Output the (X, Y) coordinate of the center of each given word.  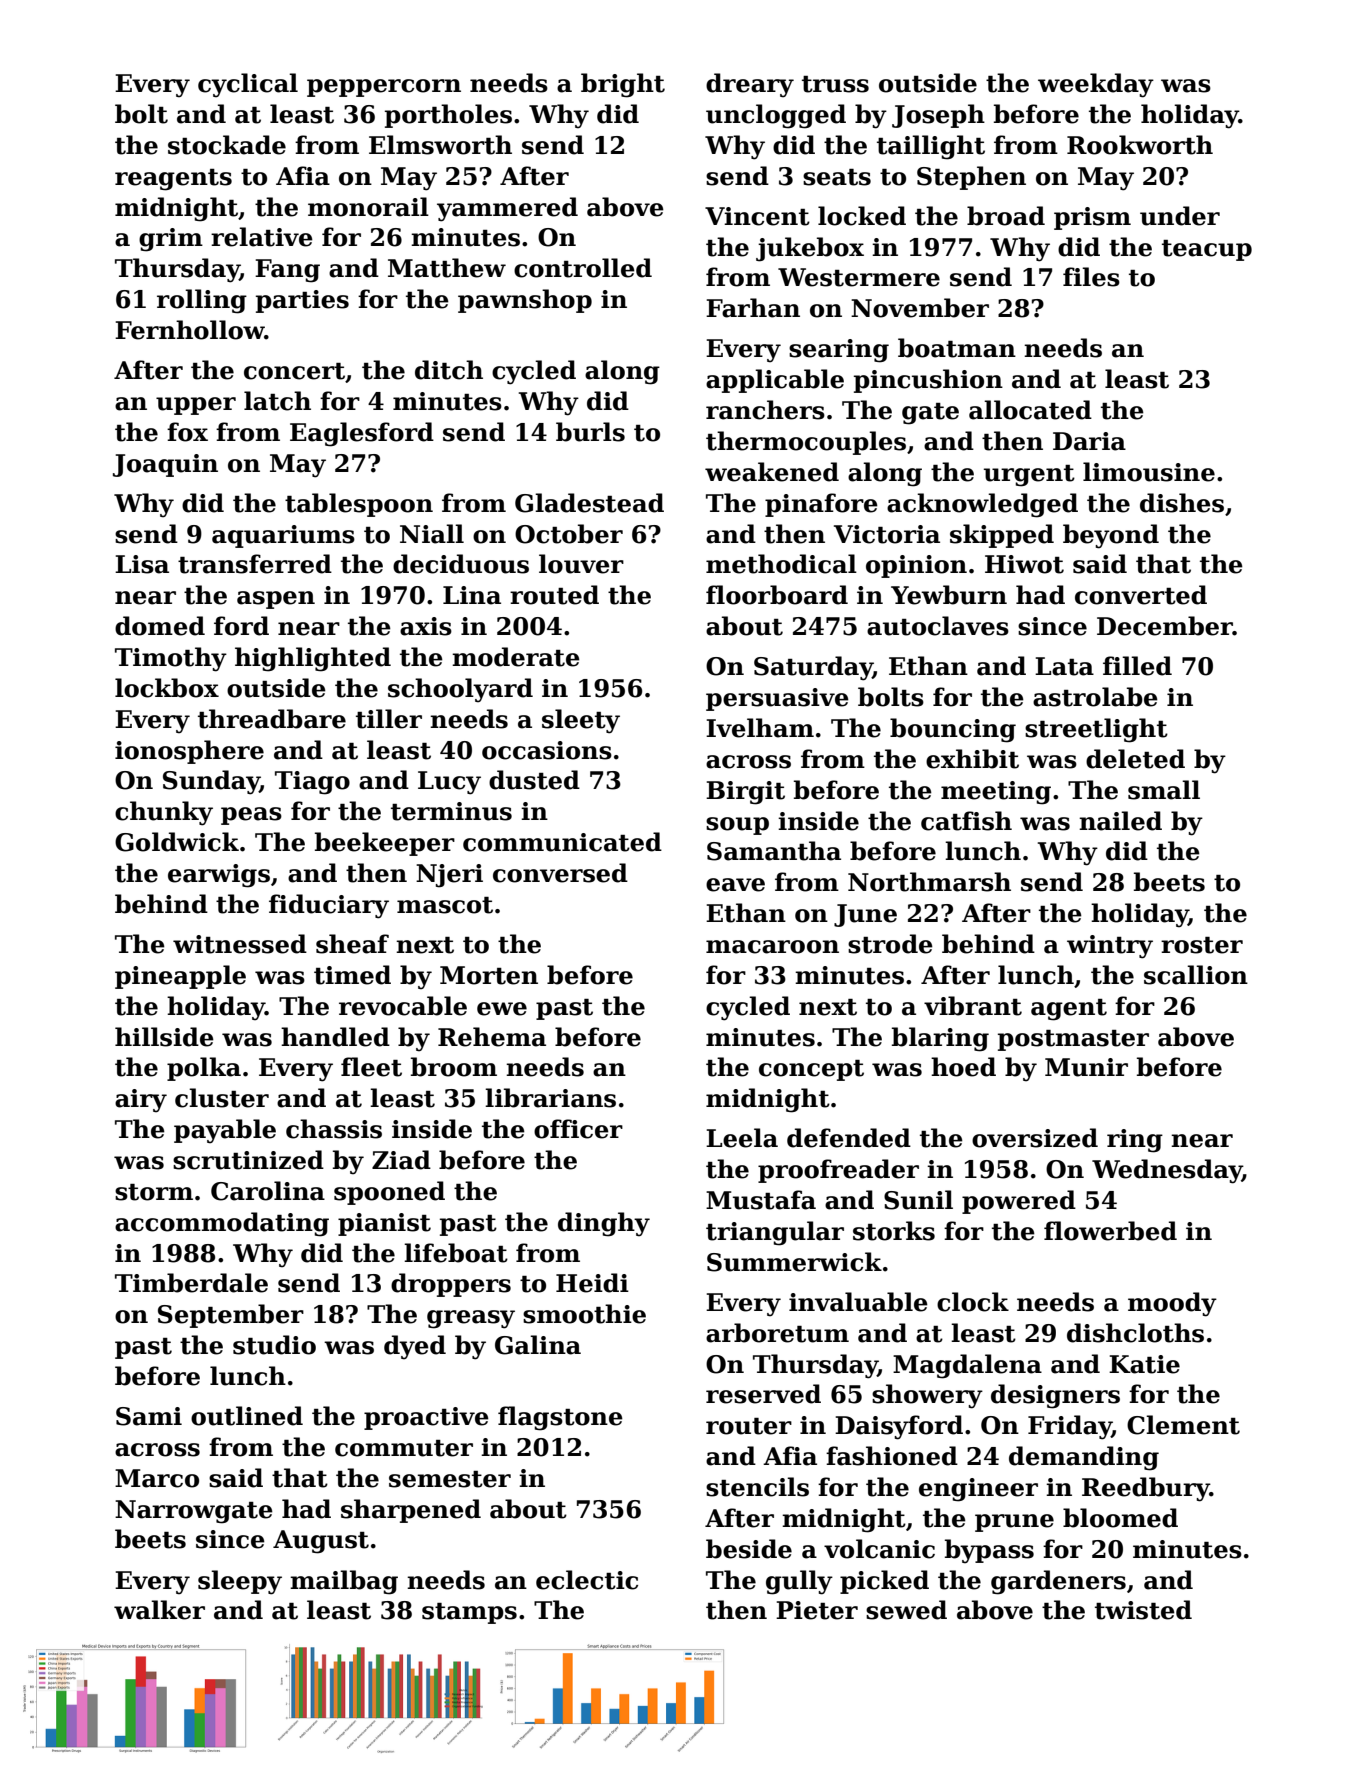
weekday (1096, 85)
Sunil (918, 1200)
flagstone (560, 1418)
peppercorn (384, 88)
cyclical (248, 85)
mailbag (344, 1582)
